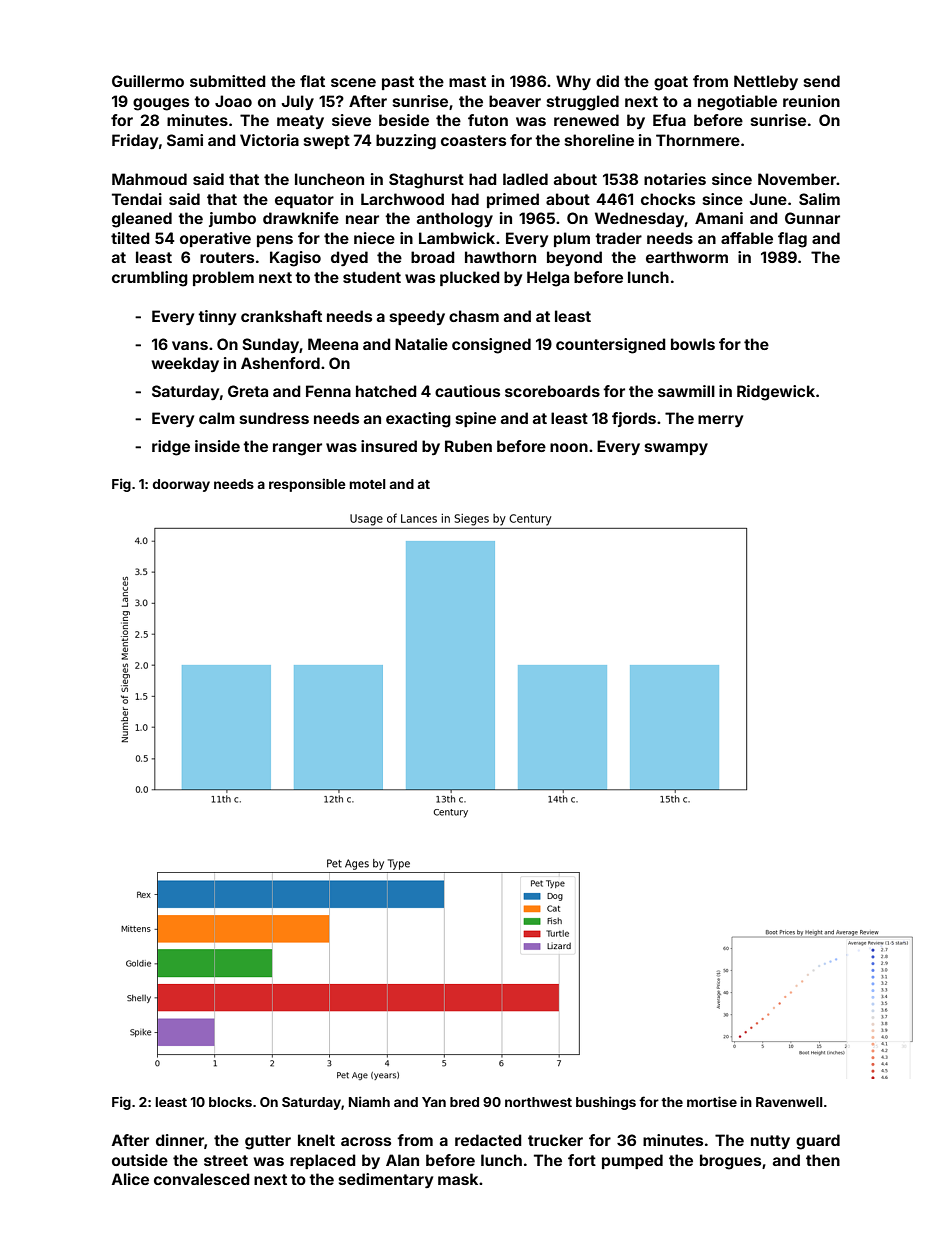 The image size is (952, 1233). Describe the element at coordinates (181, 485) in the image. I see `doorway` at that location.
